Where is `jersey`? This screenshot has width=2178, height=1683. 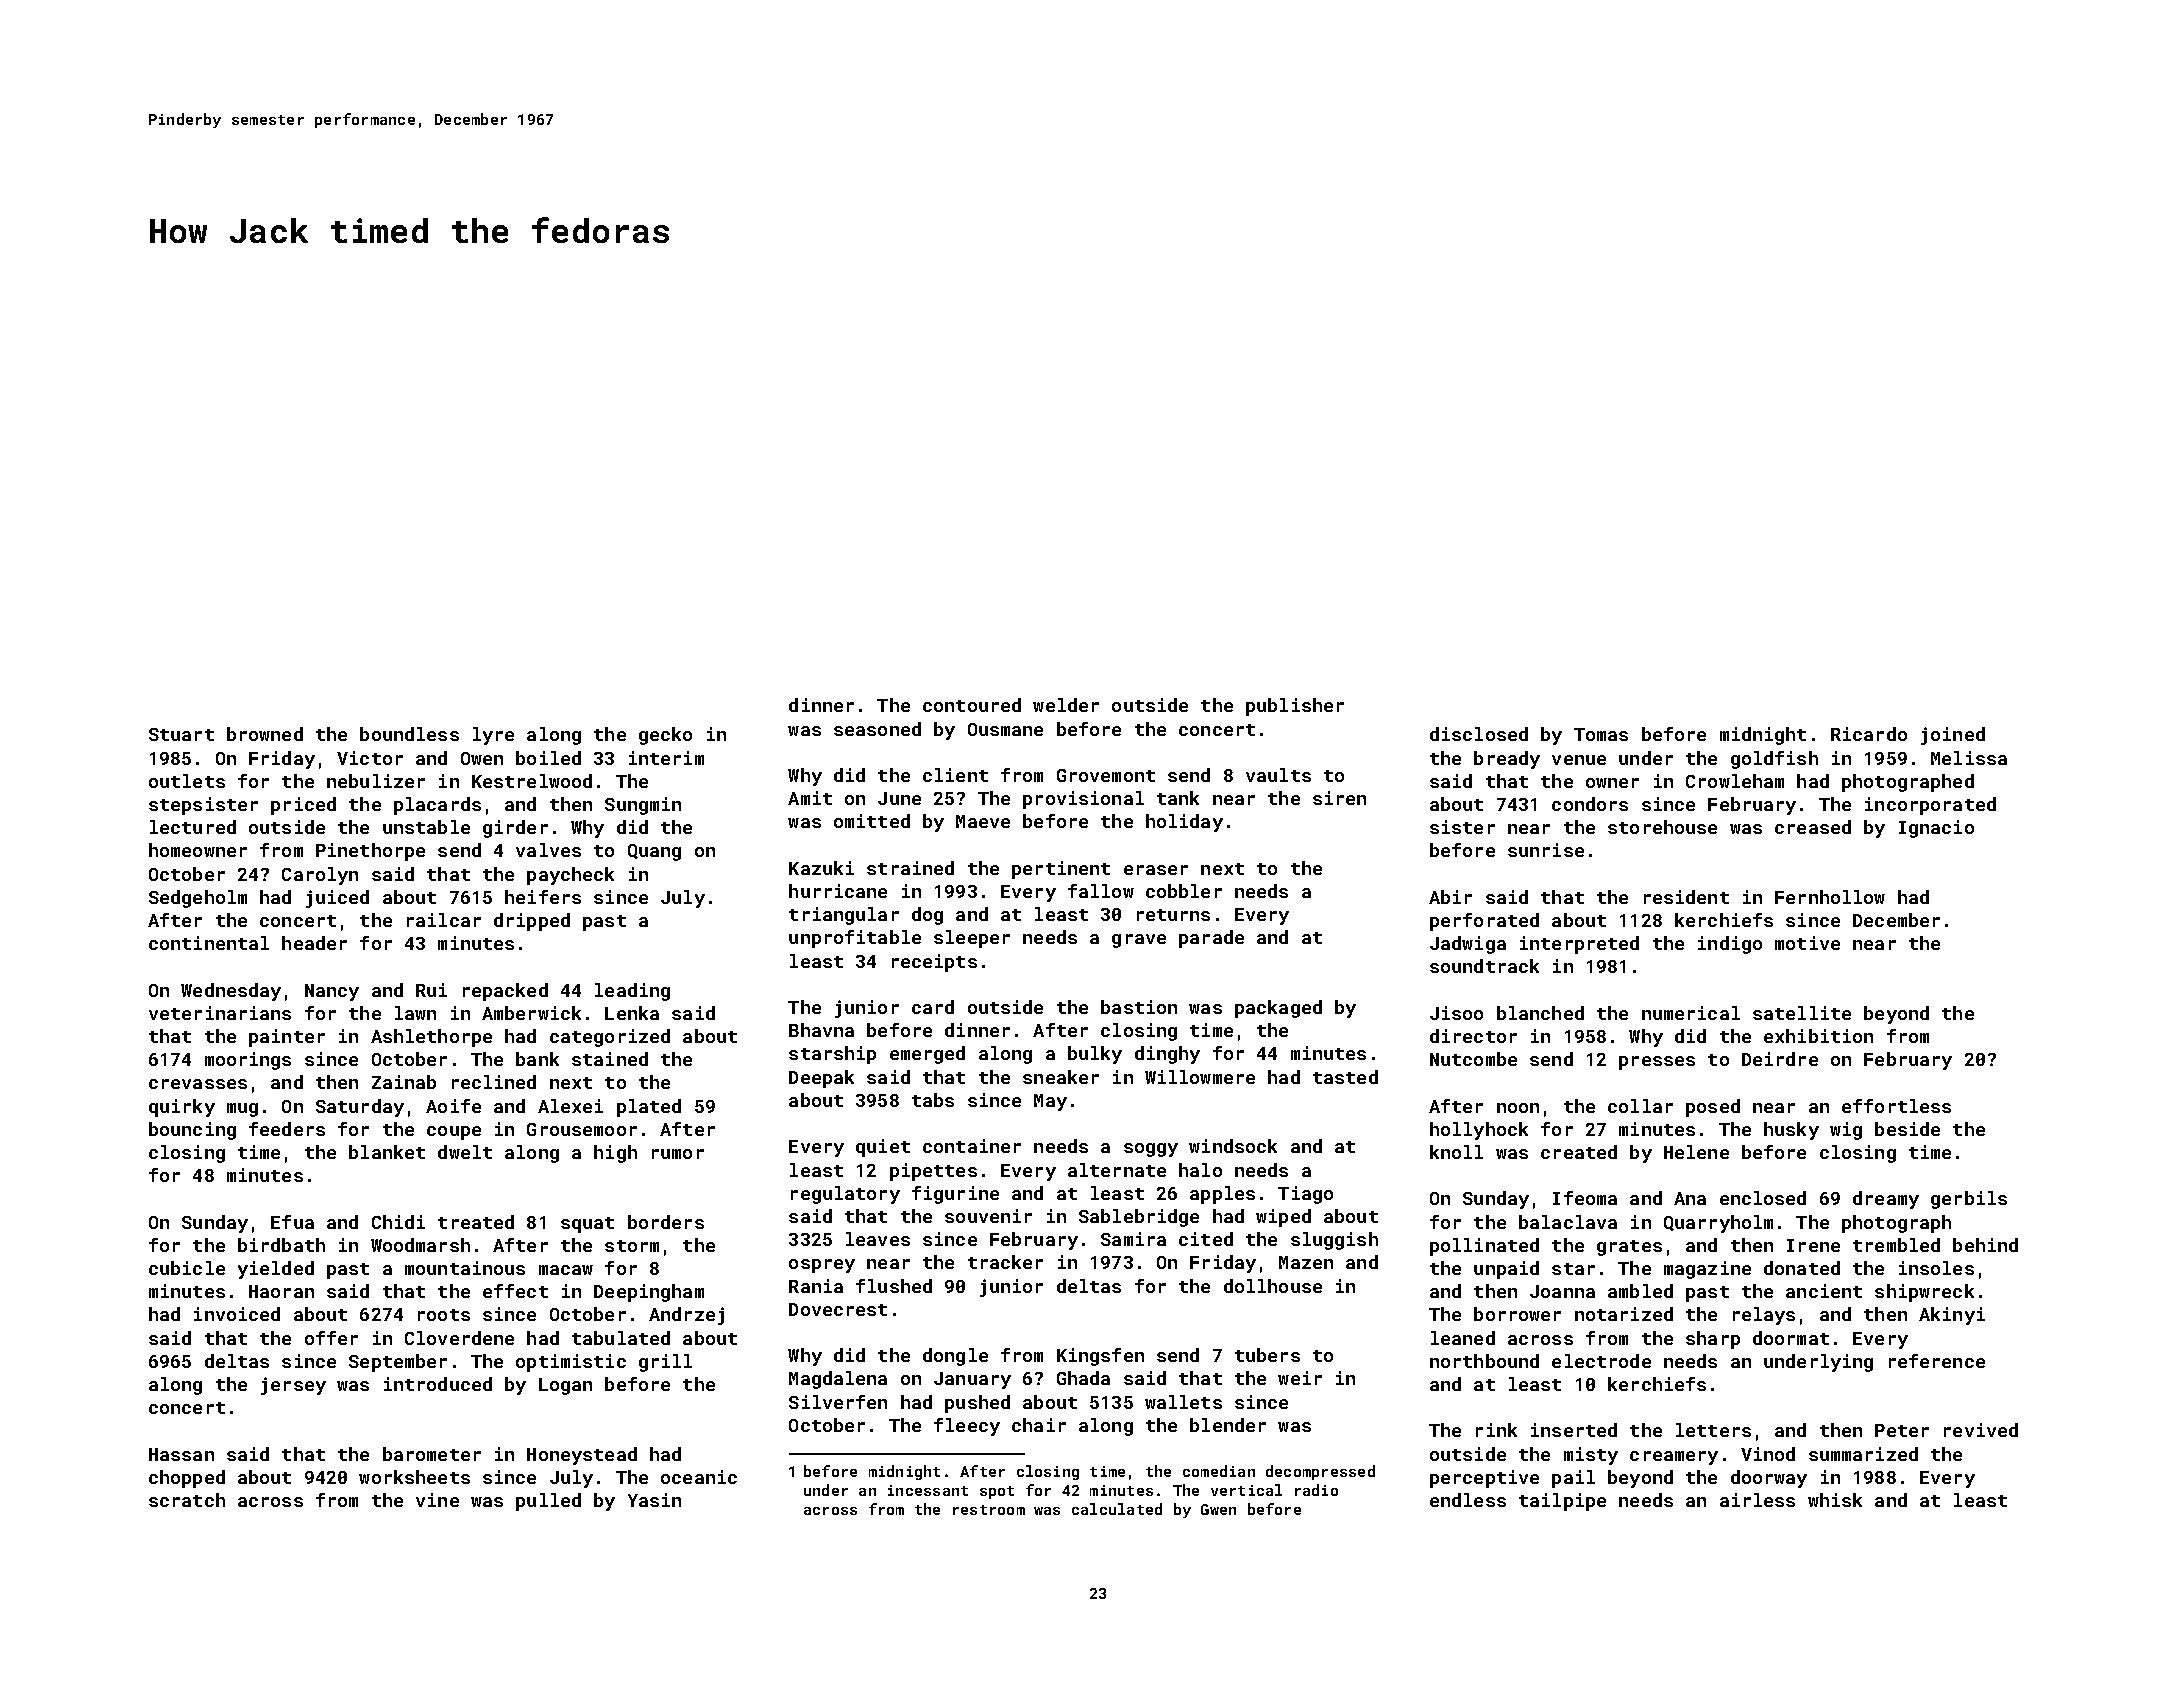 jersey is located at coordinates (293, 1386).
